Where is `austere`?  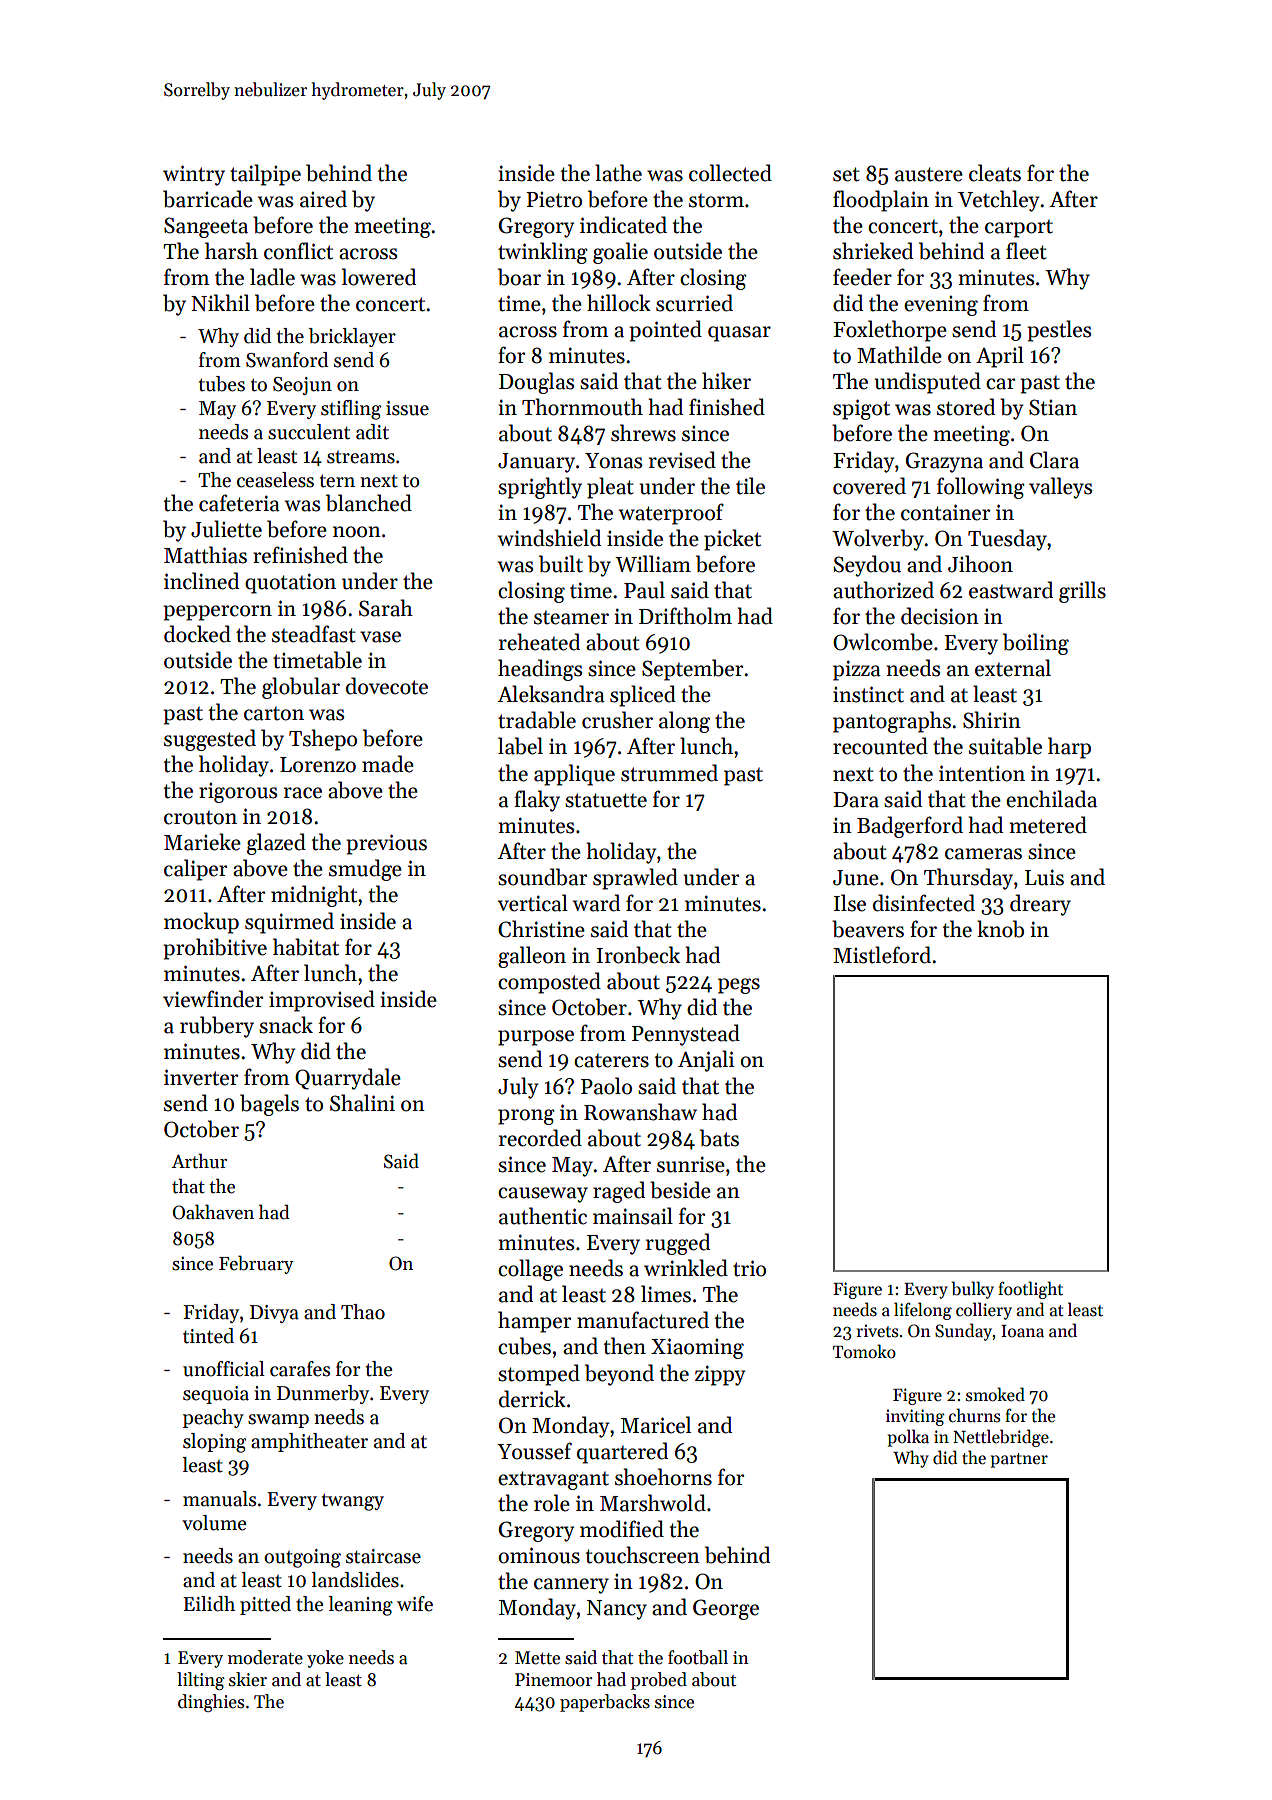
austere is located at coordinates (929, 174).
